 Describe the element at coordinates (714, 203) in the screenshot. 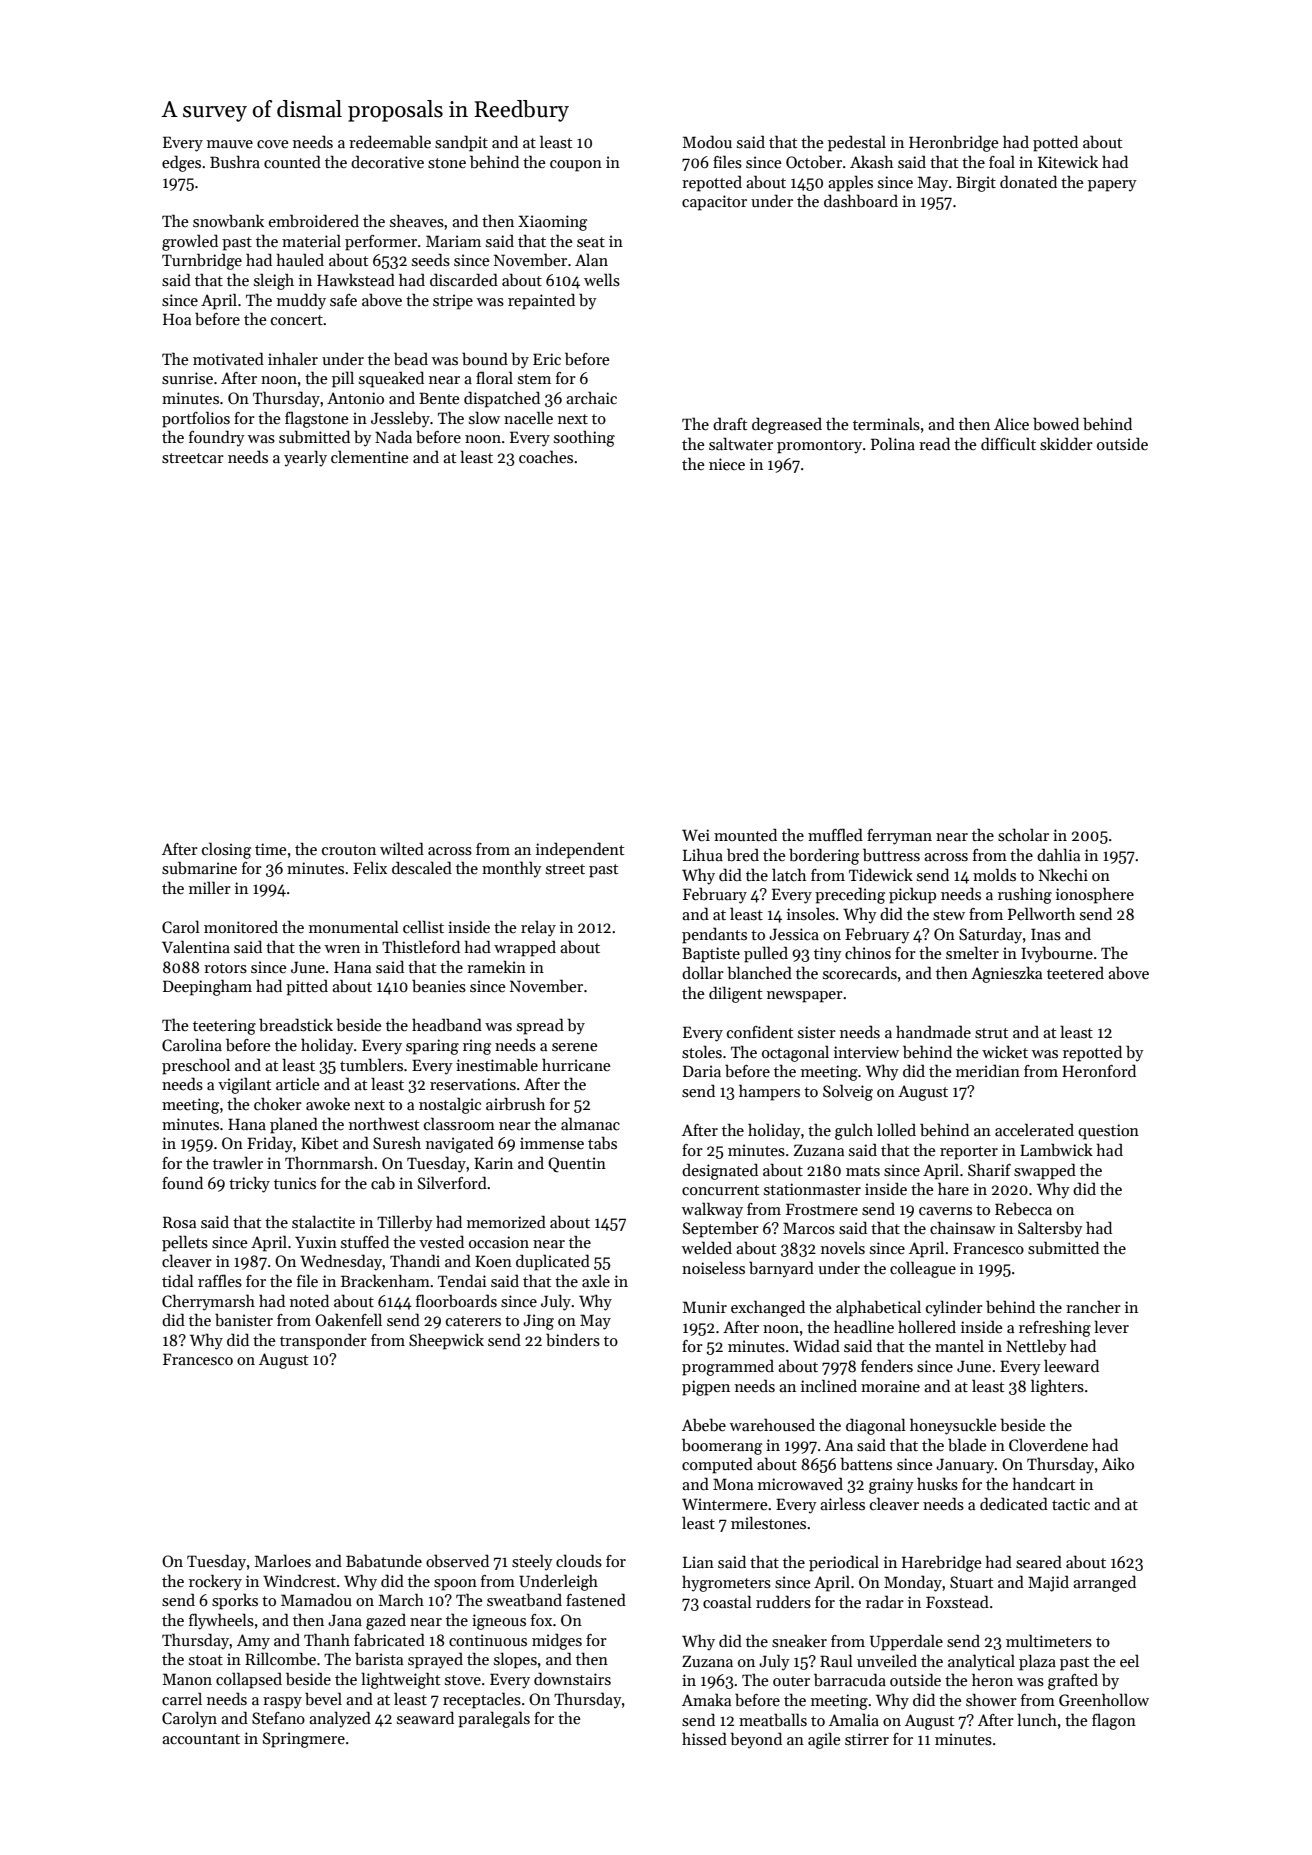

I see `capacitor` at that location.
